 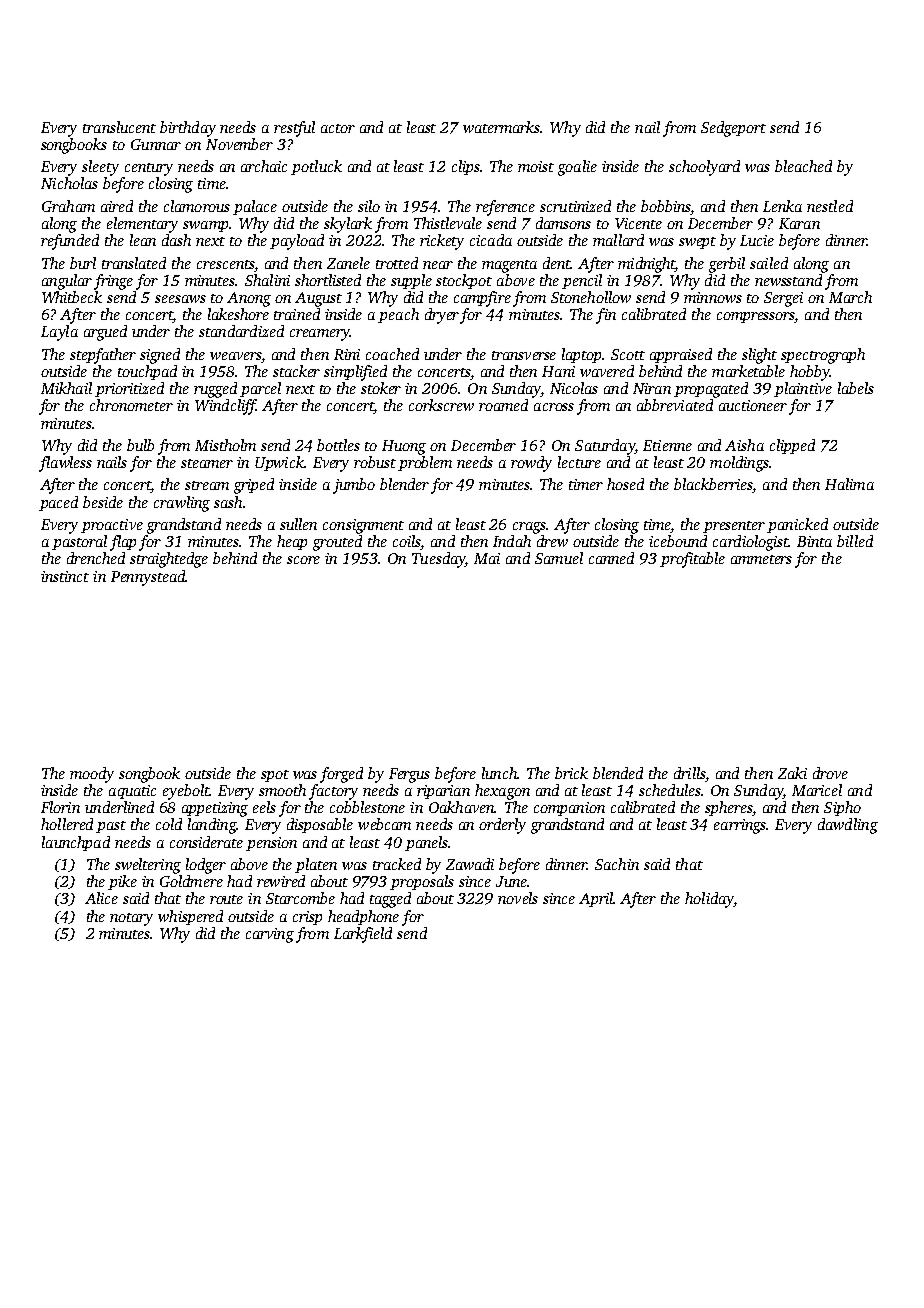 I want to click on aquatic, so click(x=132, y=792).
